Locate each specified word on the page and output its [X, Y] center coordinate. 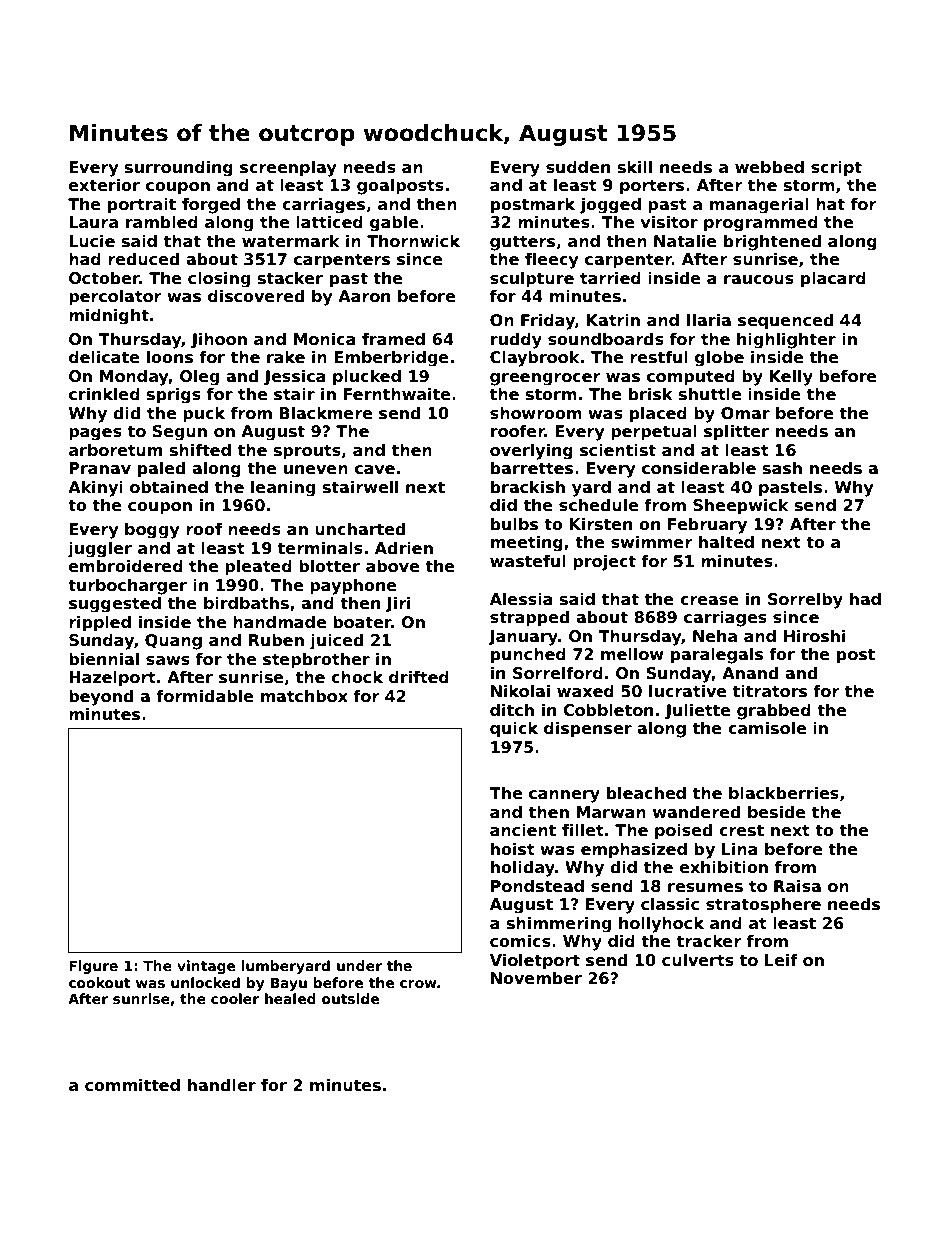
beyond [101, 697]
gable [394, 224]
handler [222, 1085]
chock [357, 677]
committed [132, 1085]
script [836, 169]
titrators [770, 691]
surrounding [179, 168]
